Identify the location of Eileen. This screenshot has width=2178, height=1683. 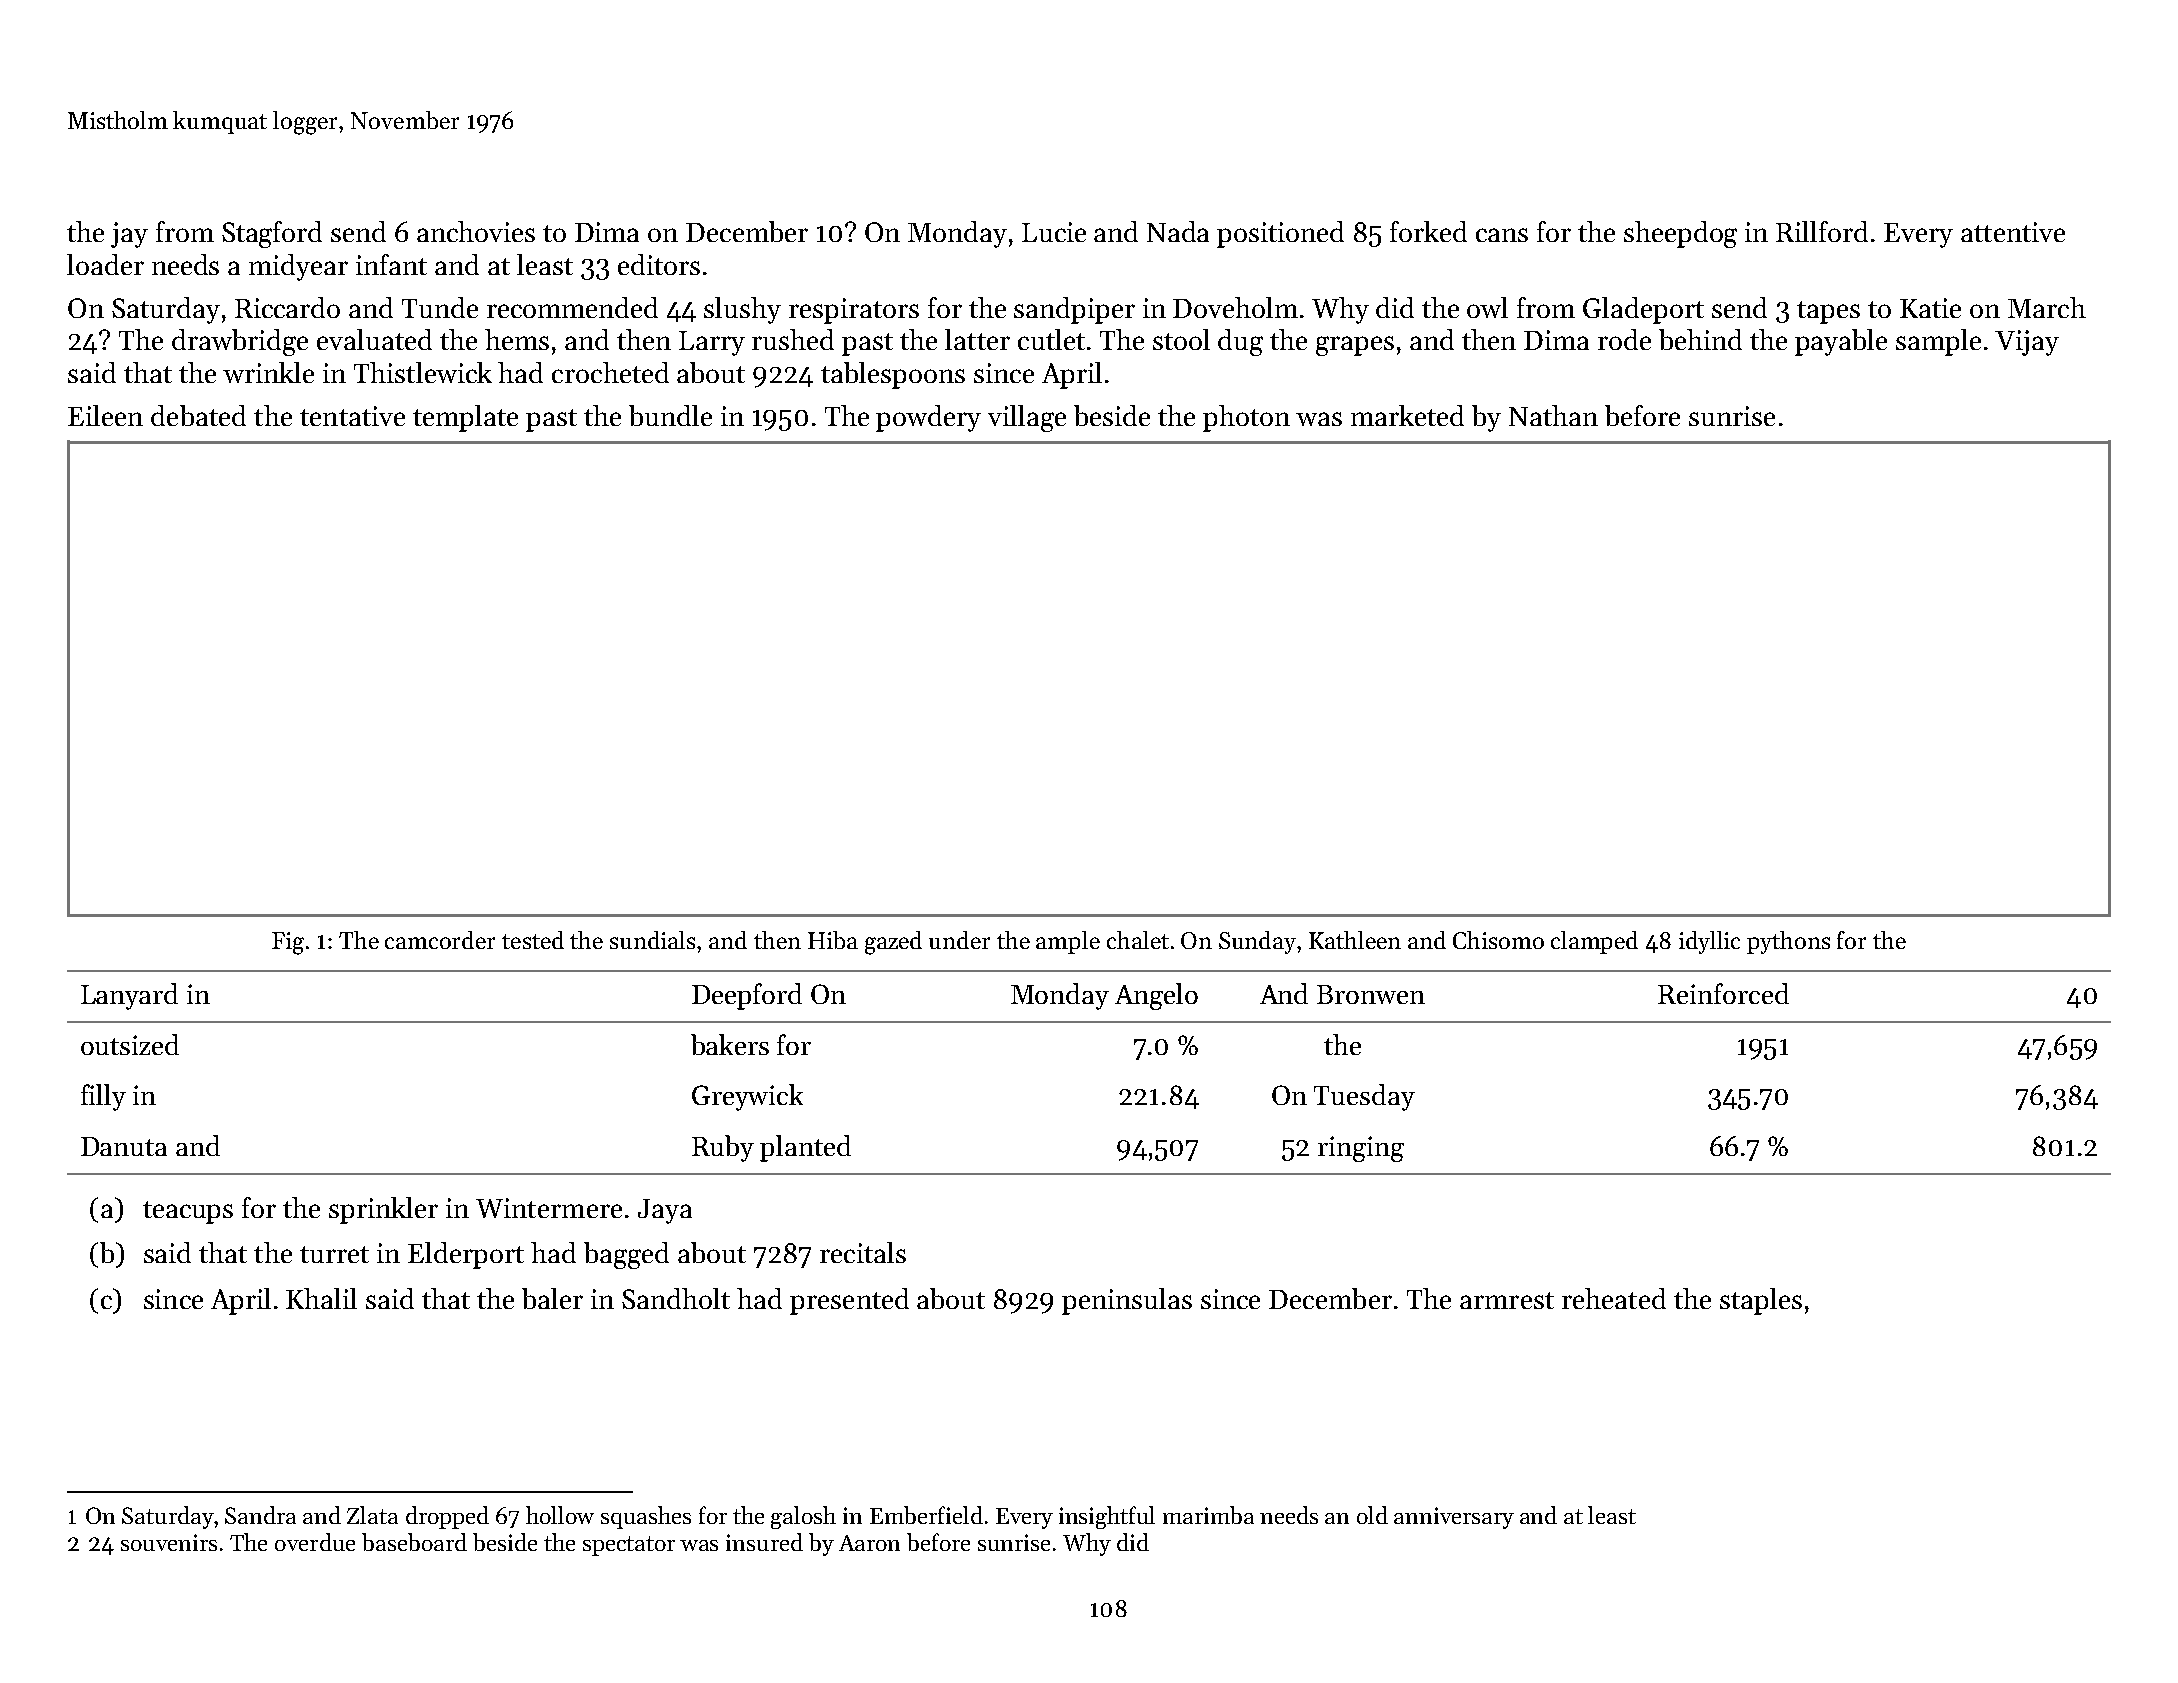
(105, 415).
